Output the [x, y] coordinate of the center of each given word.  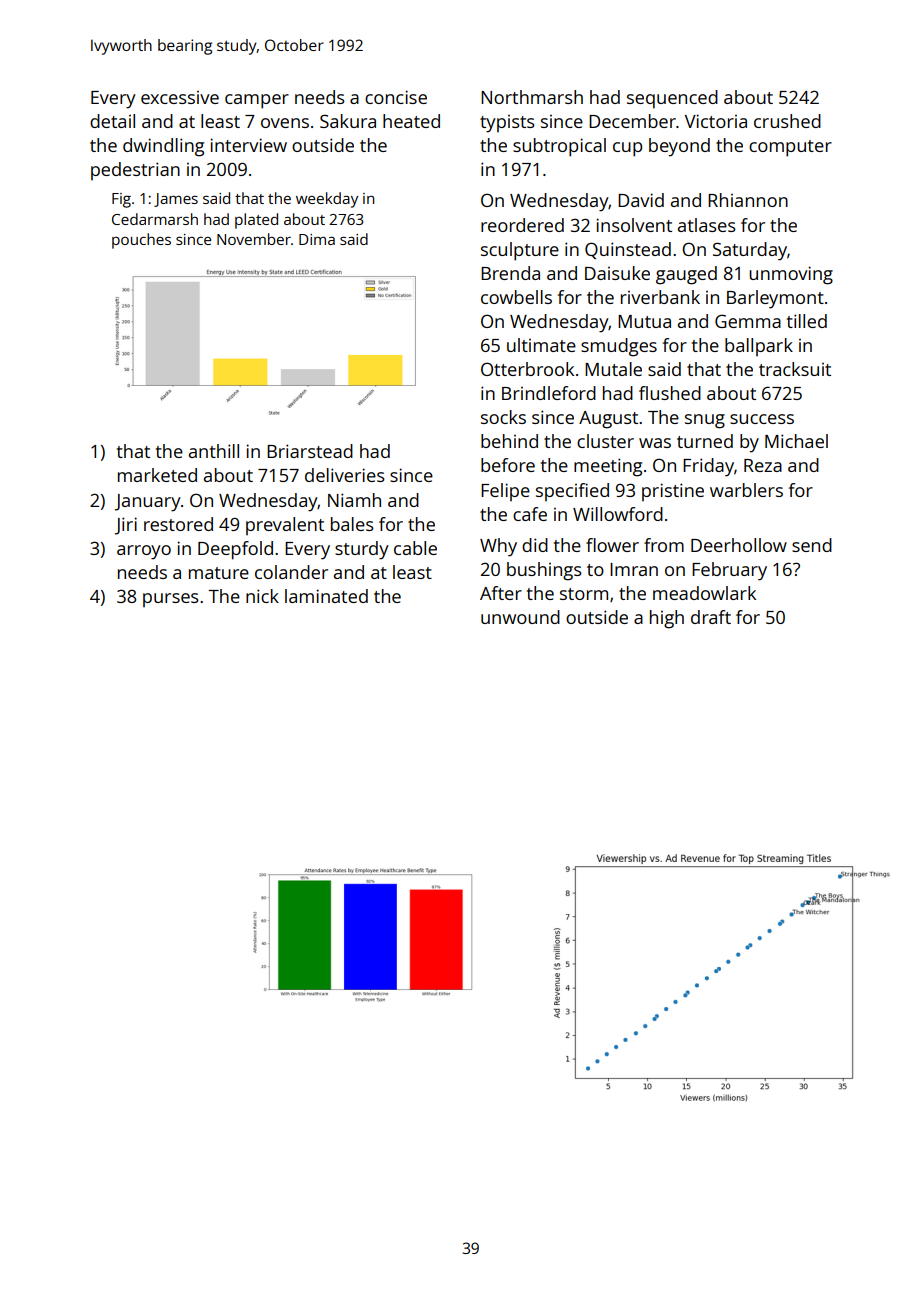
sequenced [672, 99]
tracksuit [795, 369]
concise [396, 97]
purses [171, 600]
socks [503, 417]
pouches [141, 241]
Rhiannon [748, 200]
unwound [520, 617]
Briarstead [310, 451]
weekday [327, 200]
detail [112, 121]
